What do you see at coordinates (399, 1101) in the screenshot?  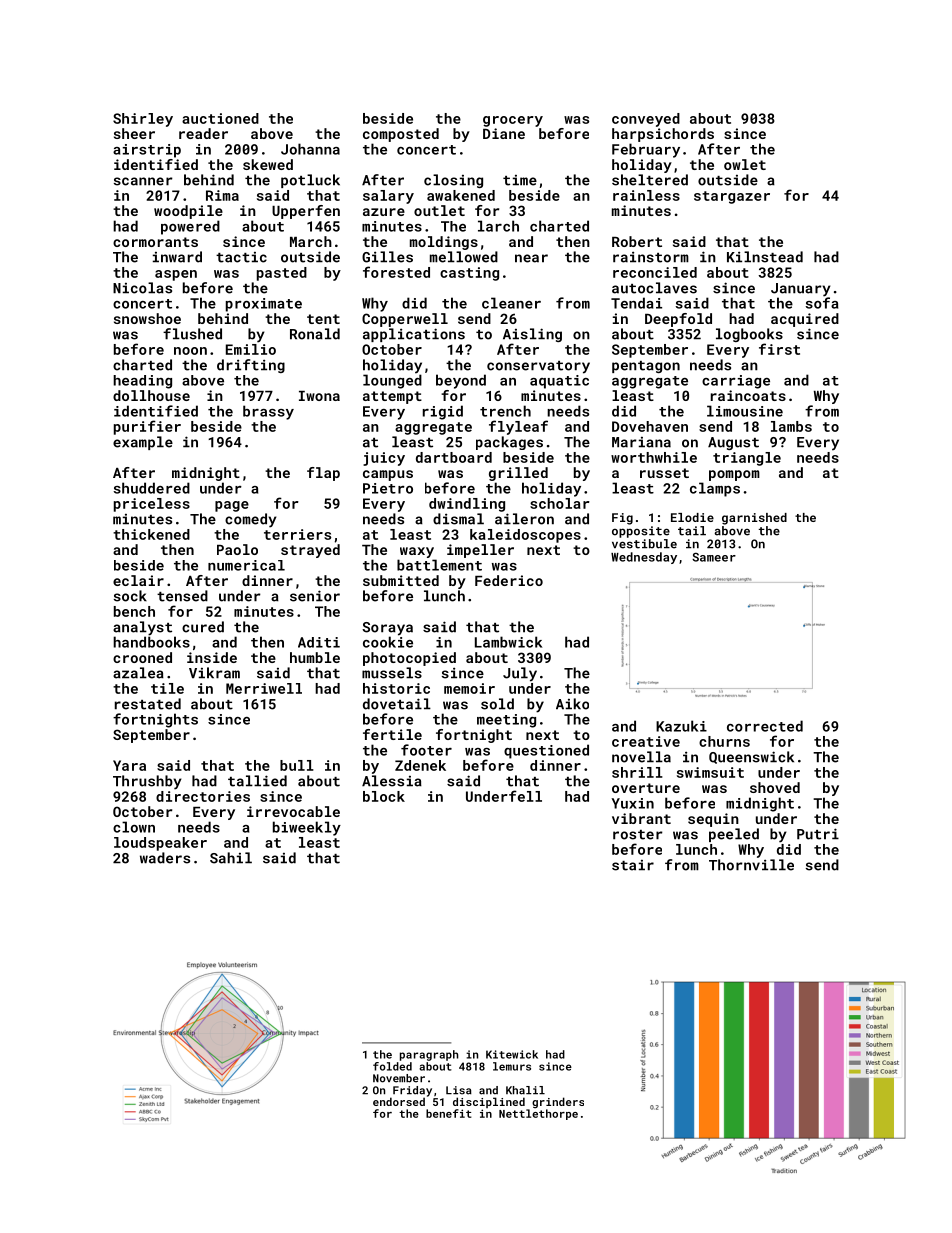 I see `endorsed` at bounding box center [399, 1101].
